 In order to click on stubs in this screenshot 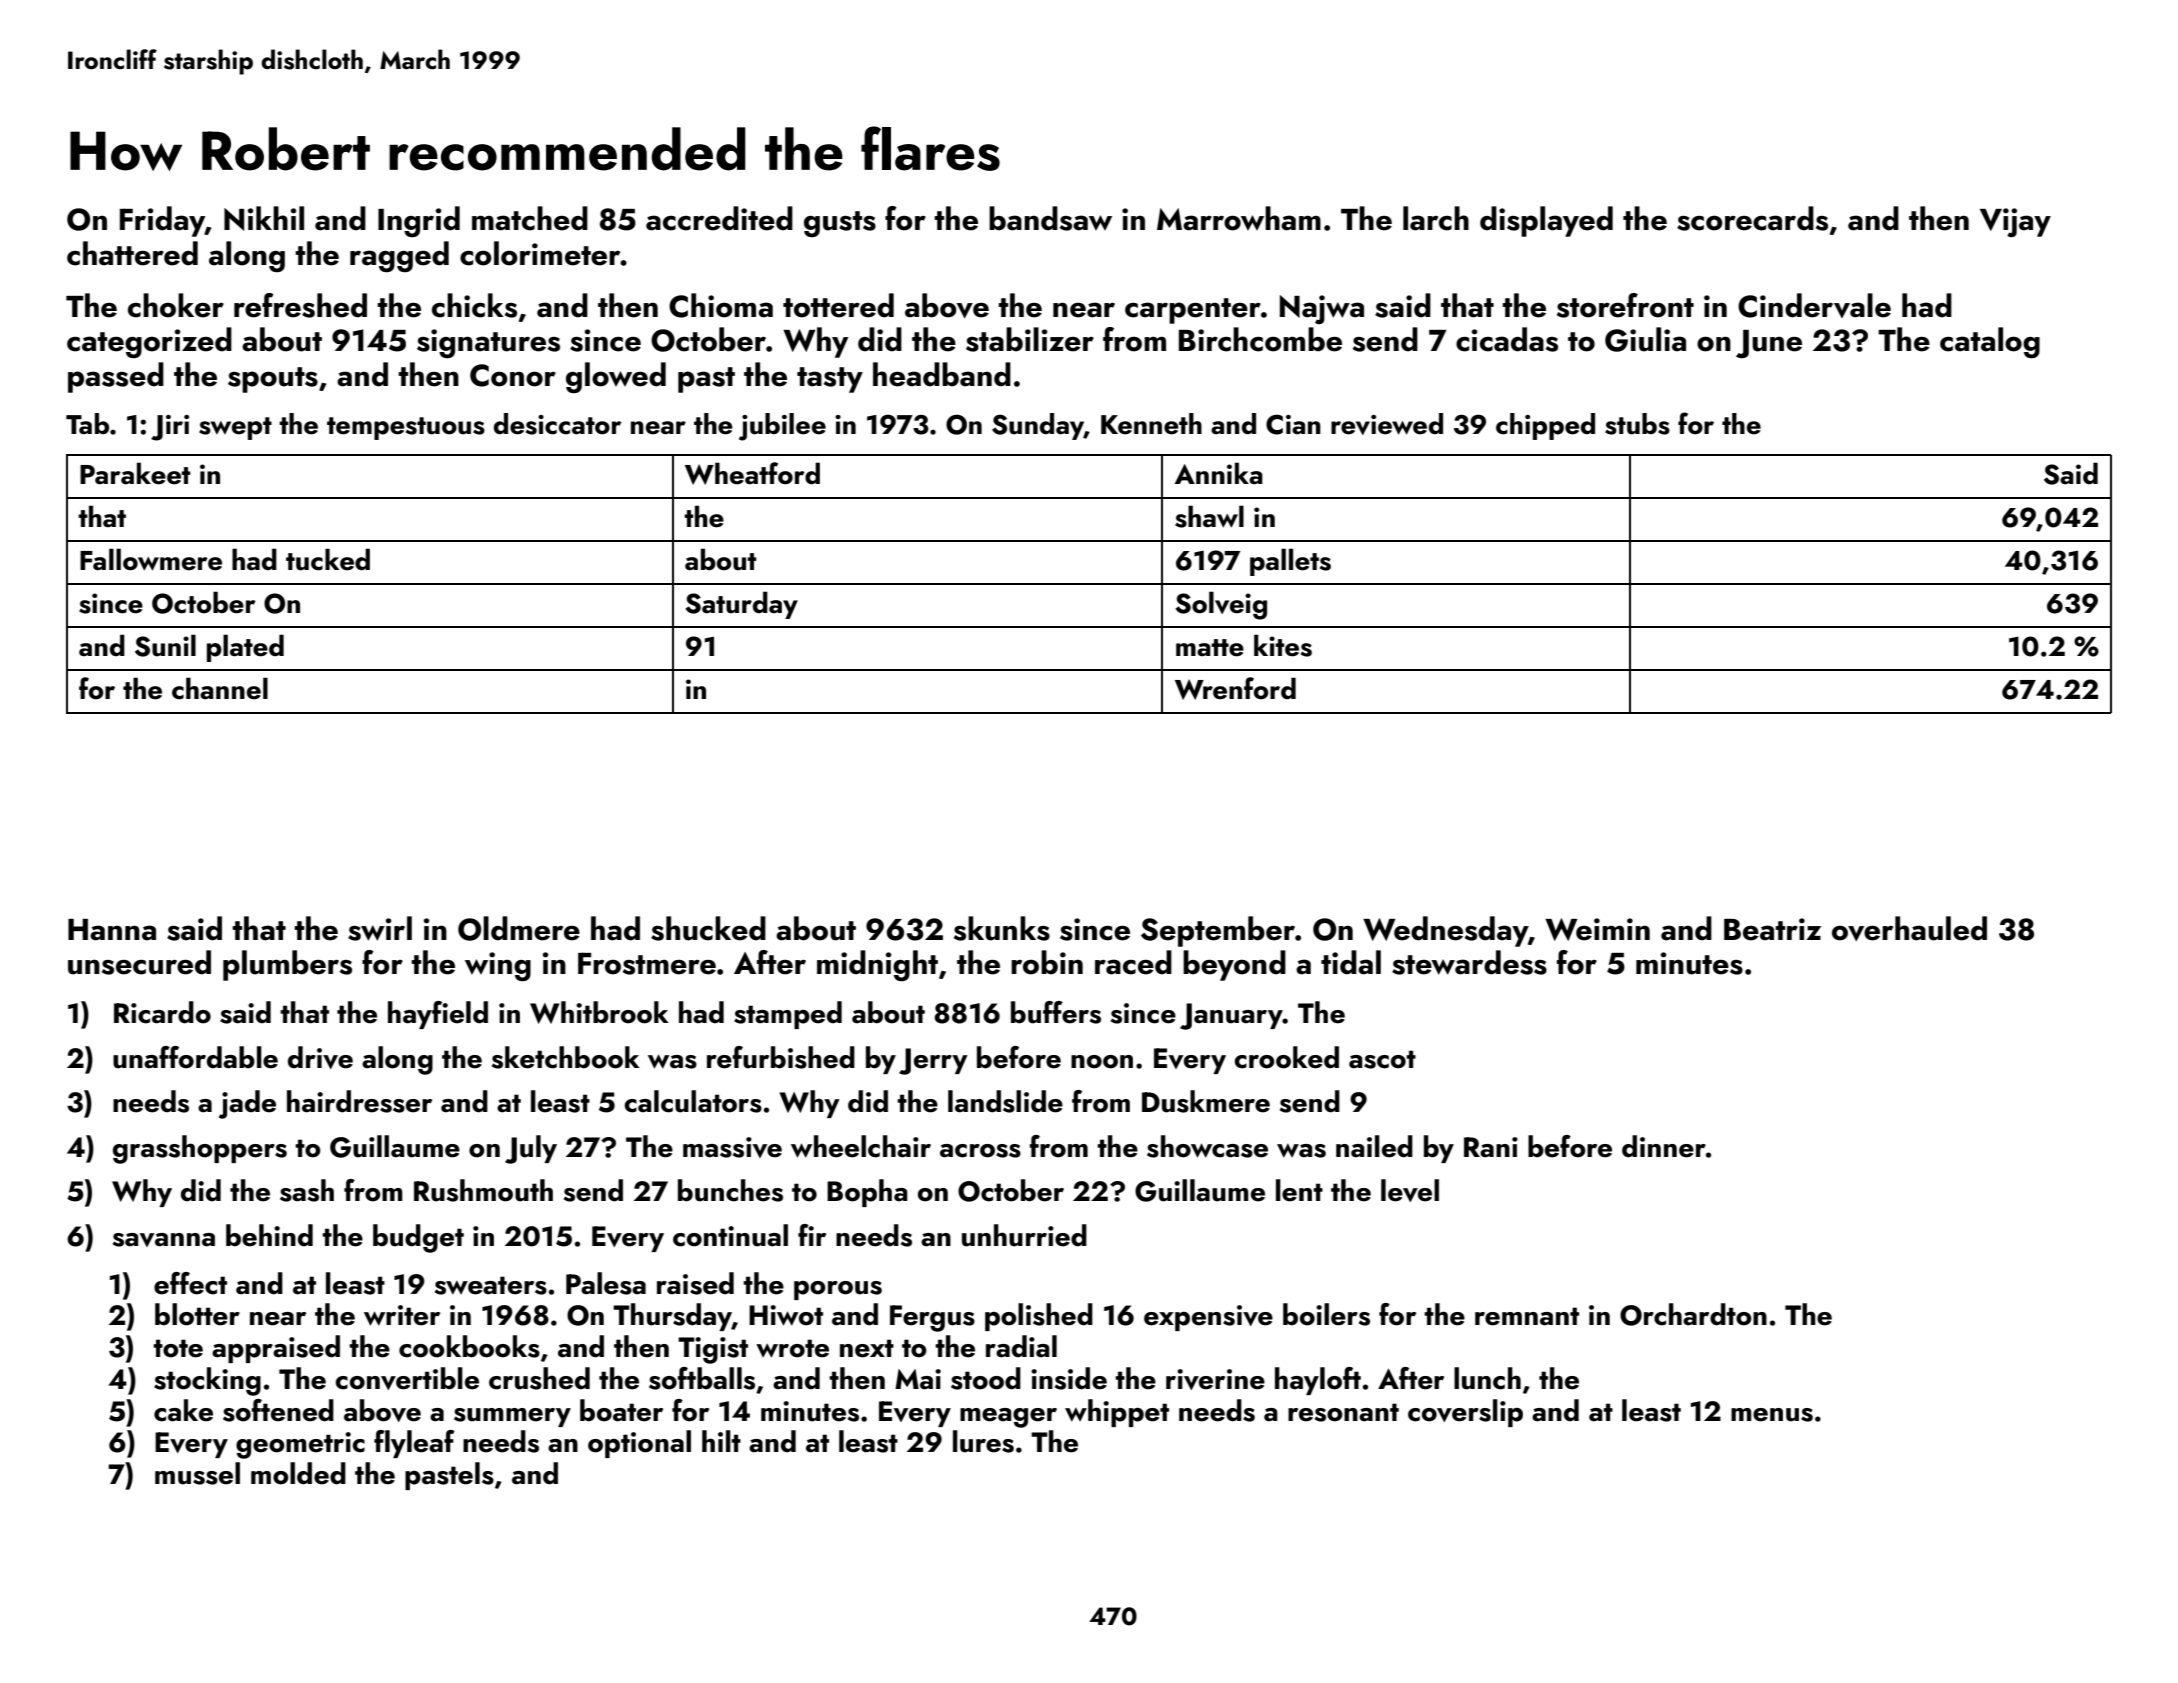, I will do `click(1637, 424)`.
